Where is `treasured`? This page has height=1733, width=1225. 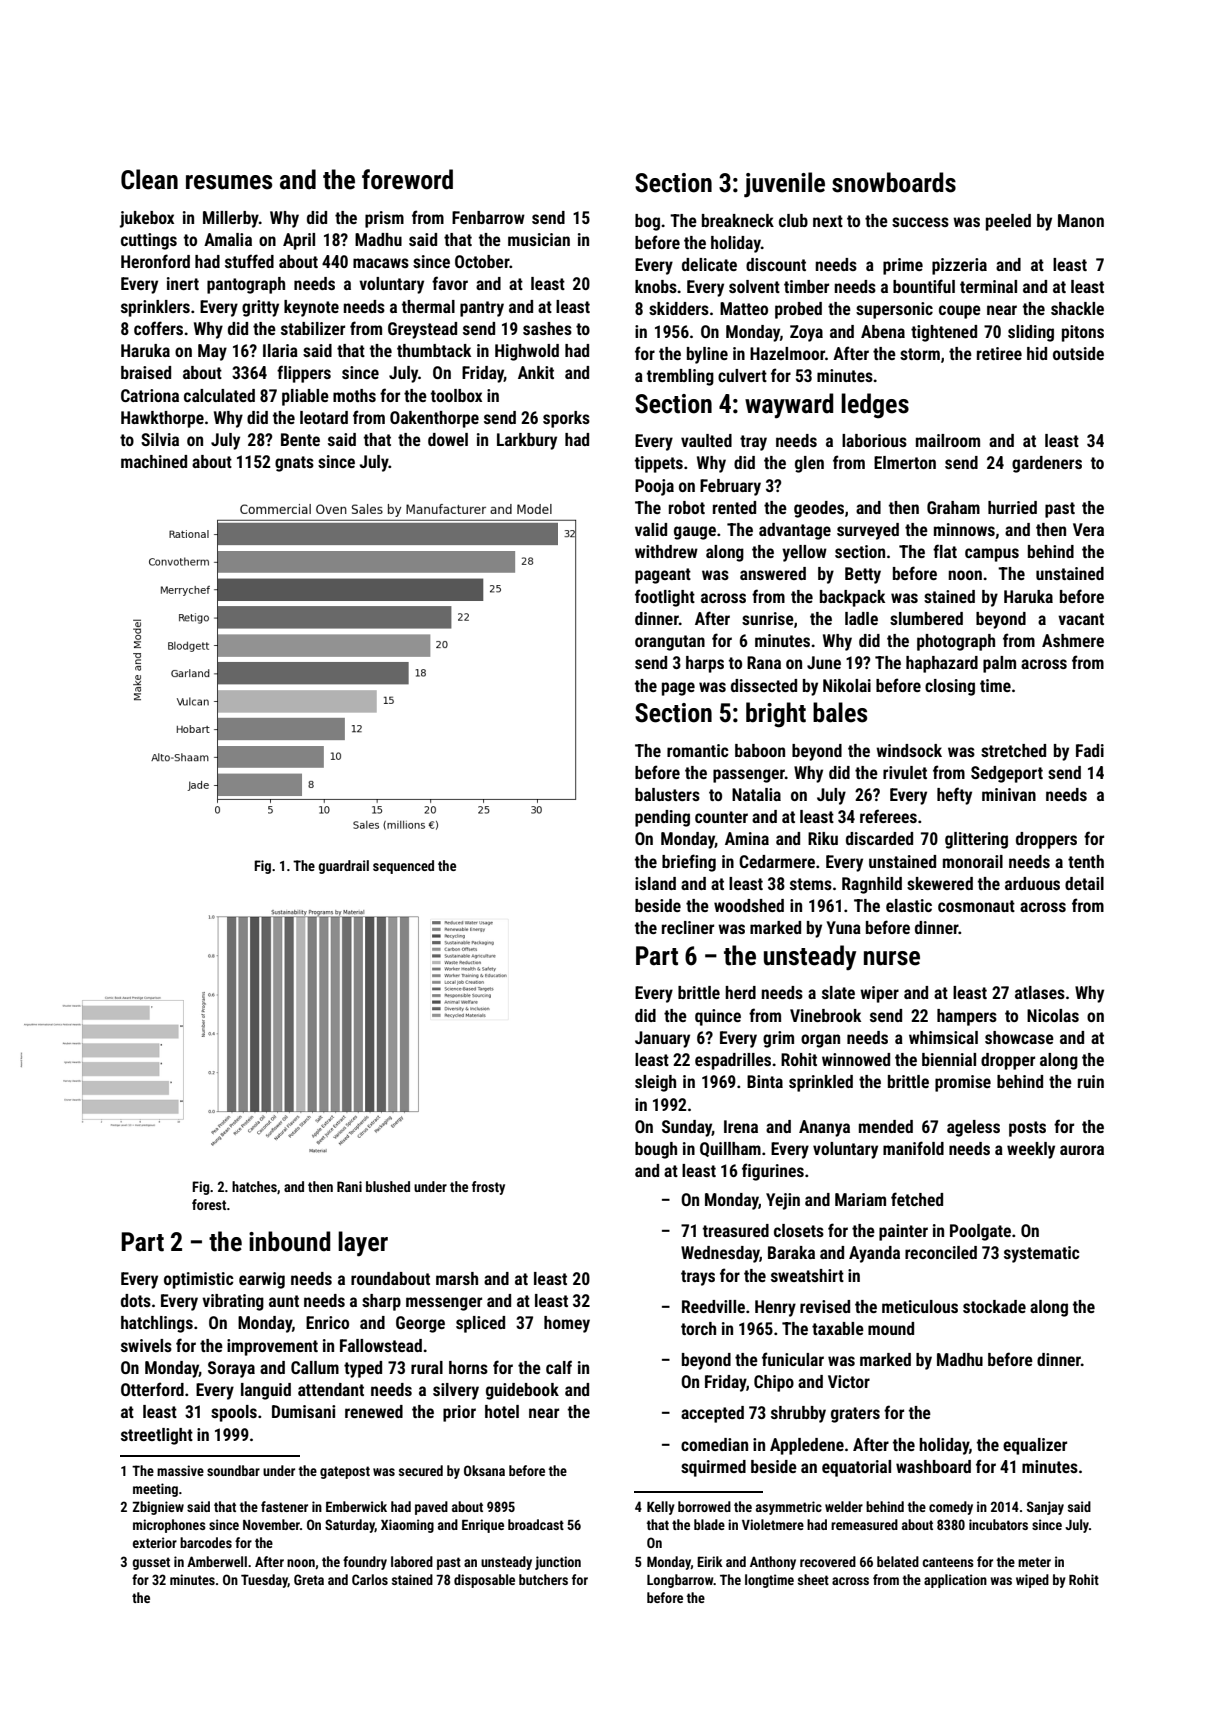
treasured is located at coordinates (736, 1230).
